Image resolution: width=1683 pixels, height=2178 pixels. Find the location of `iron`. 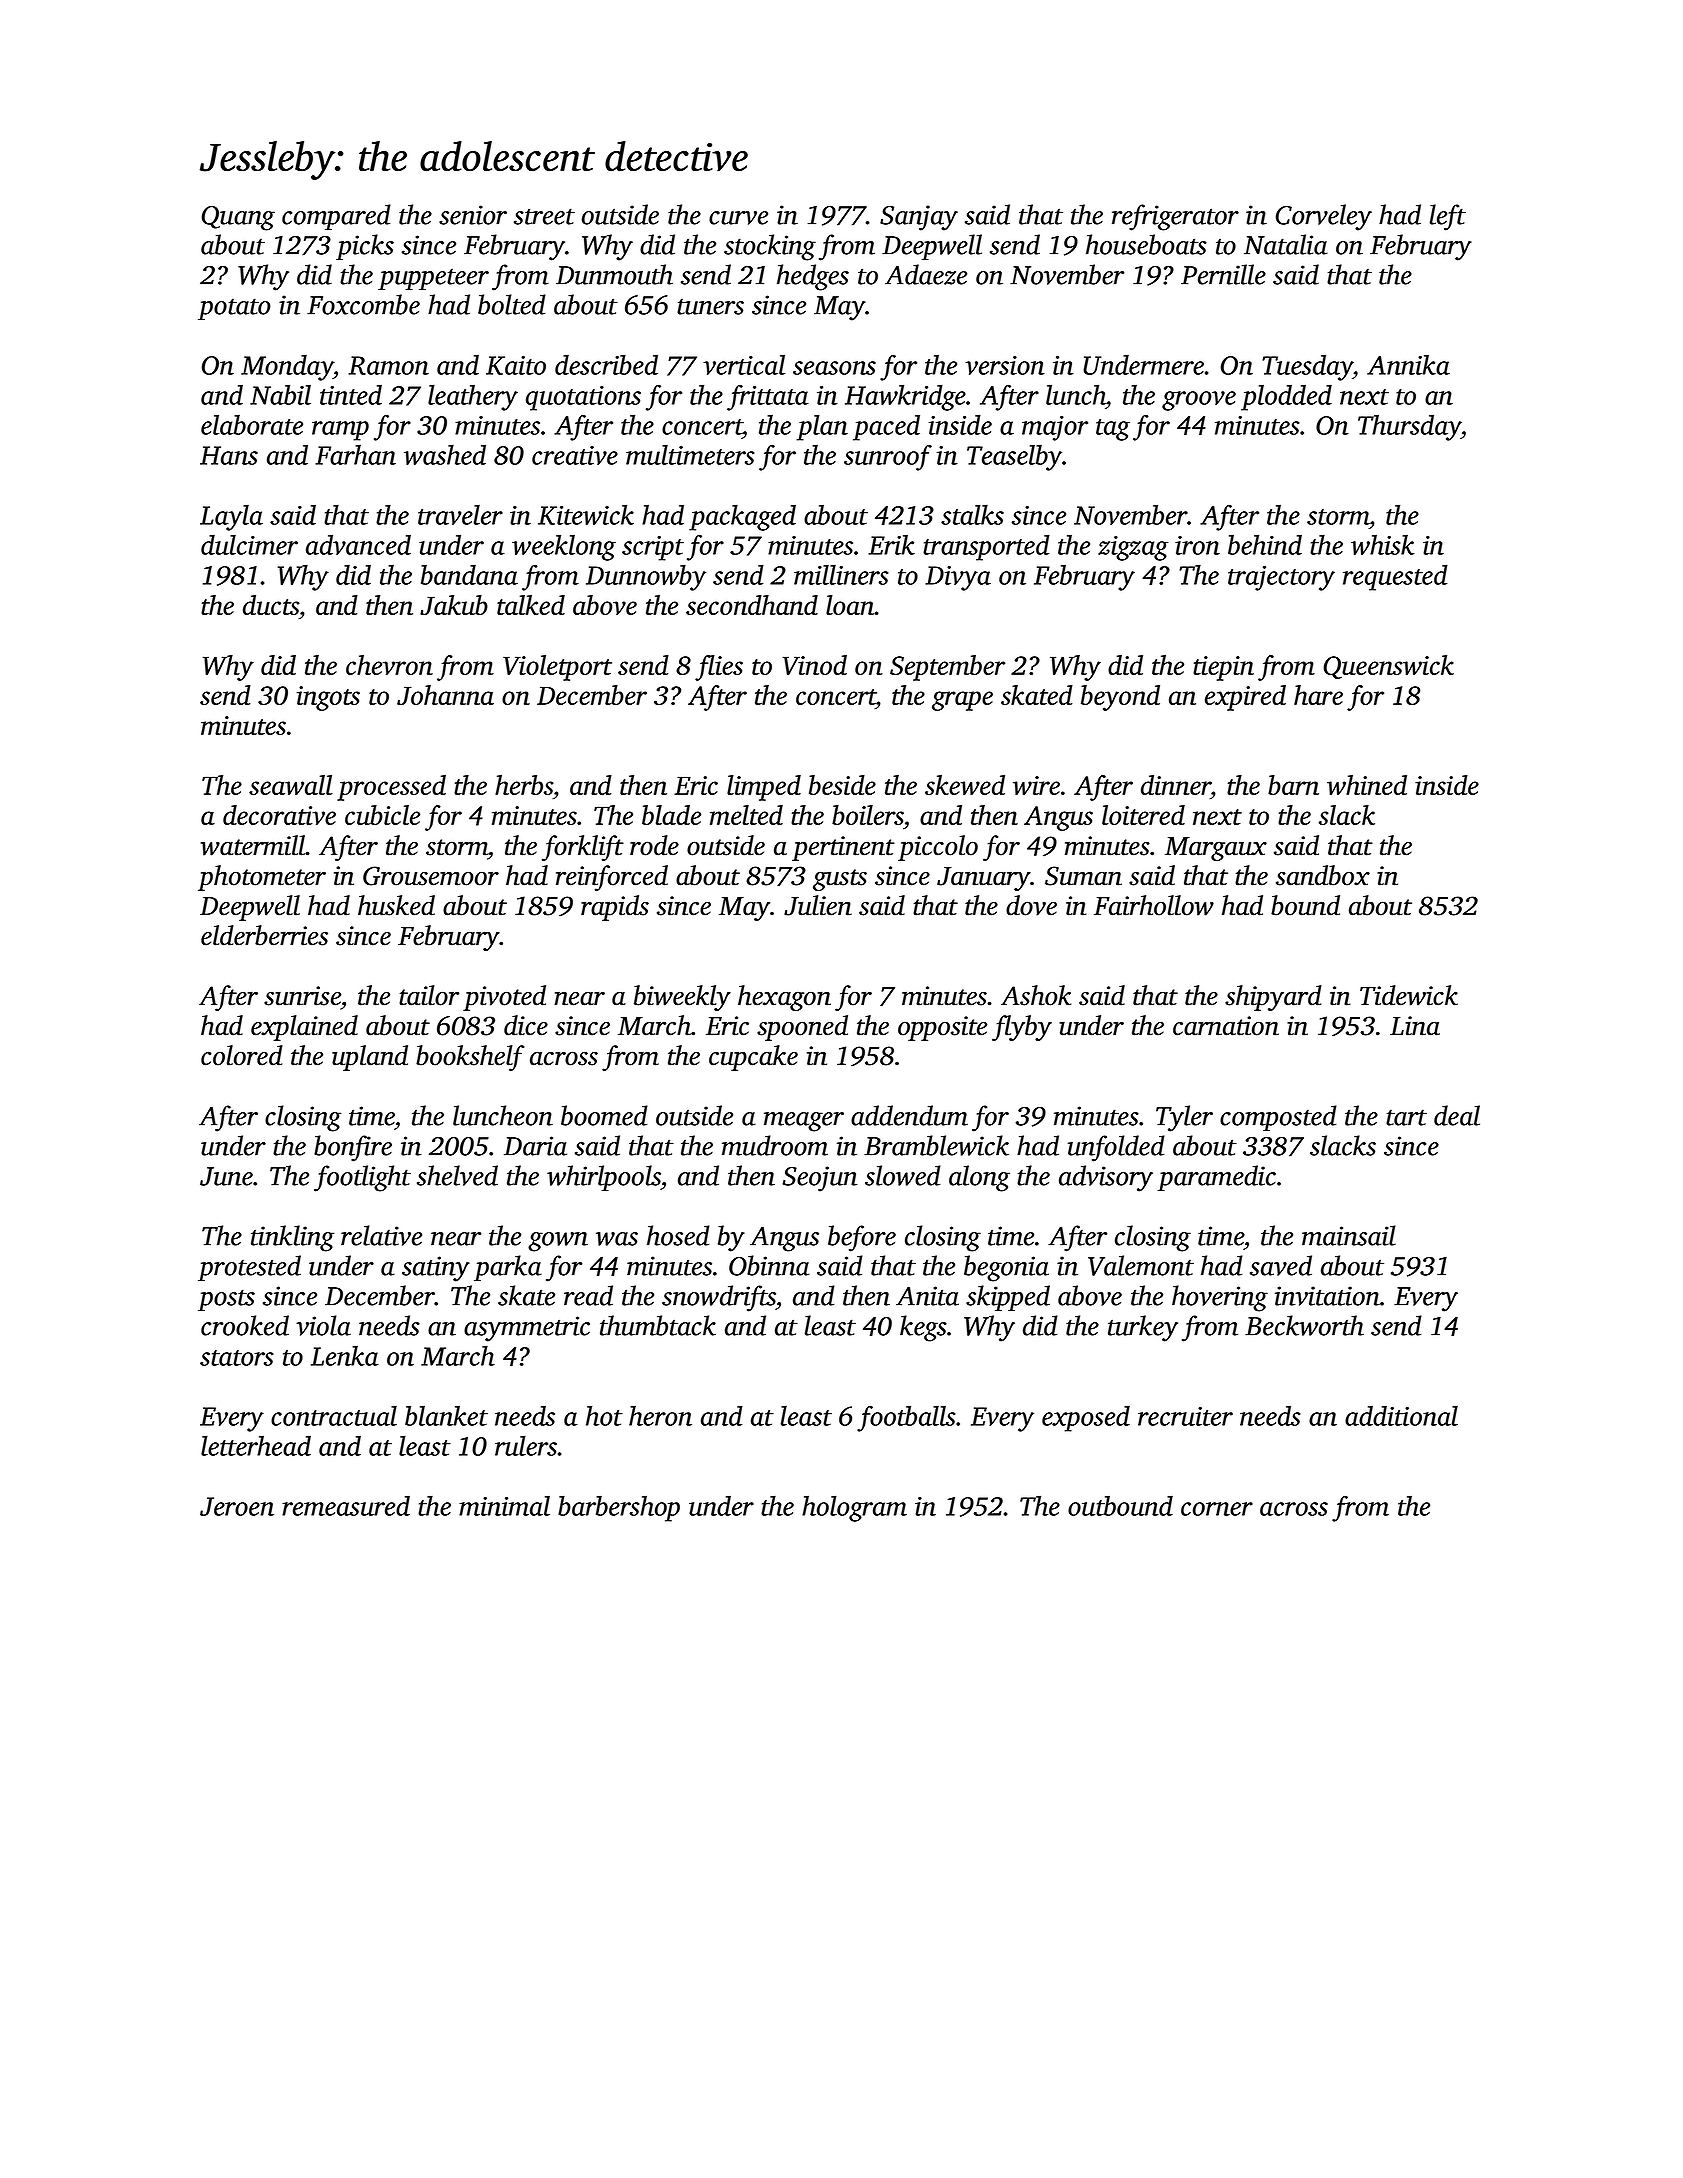

iron is located at coordinates (1197, 545).
